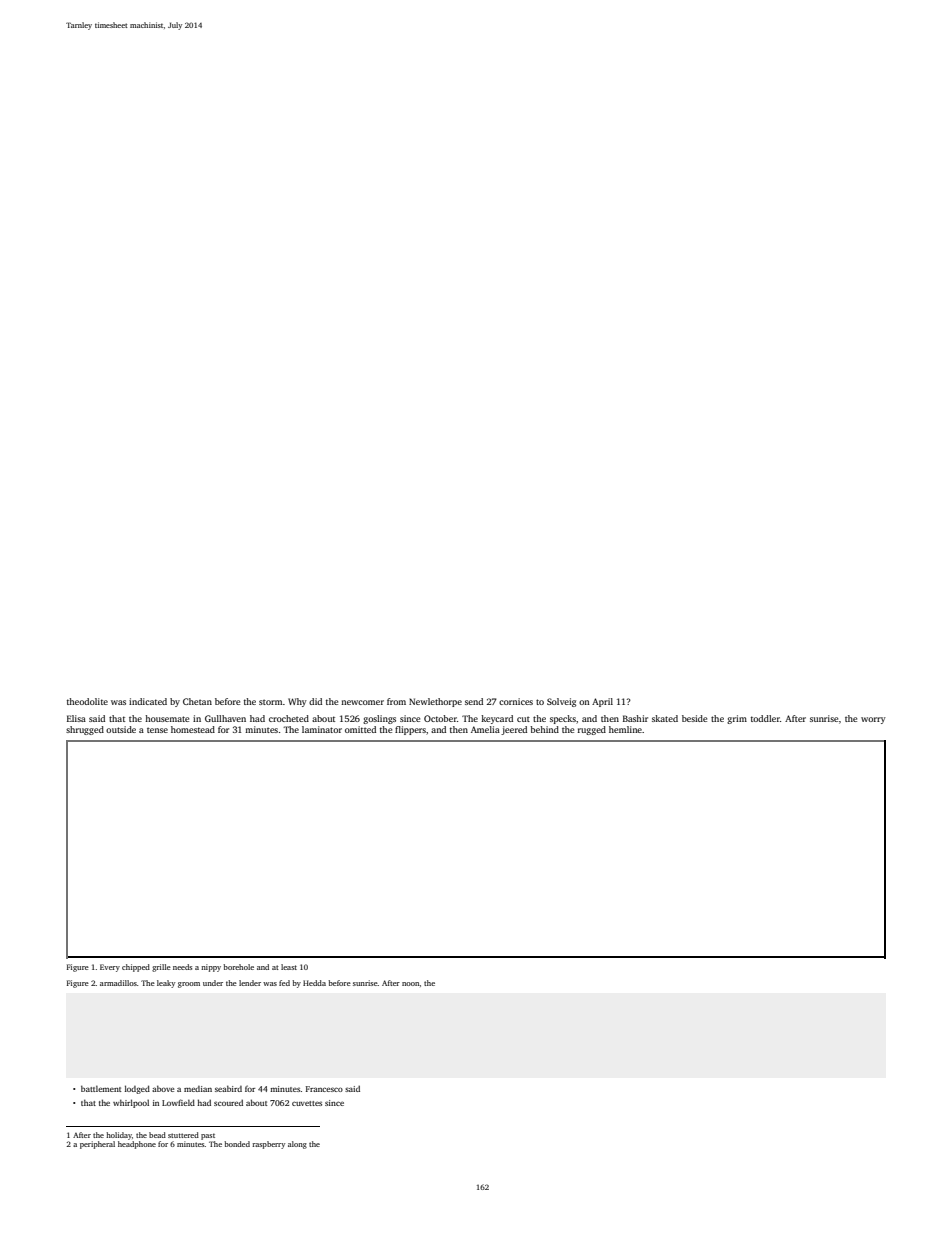 This page has height=1233, width=952. What do you see at coordinates (765, 718) in the page?
I see `toddler` at bounding box center [765, 718].
